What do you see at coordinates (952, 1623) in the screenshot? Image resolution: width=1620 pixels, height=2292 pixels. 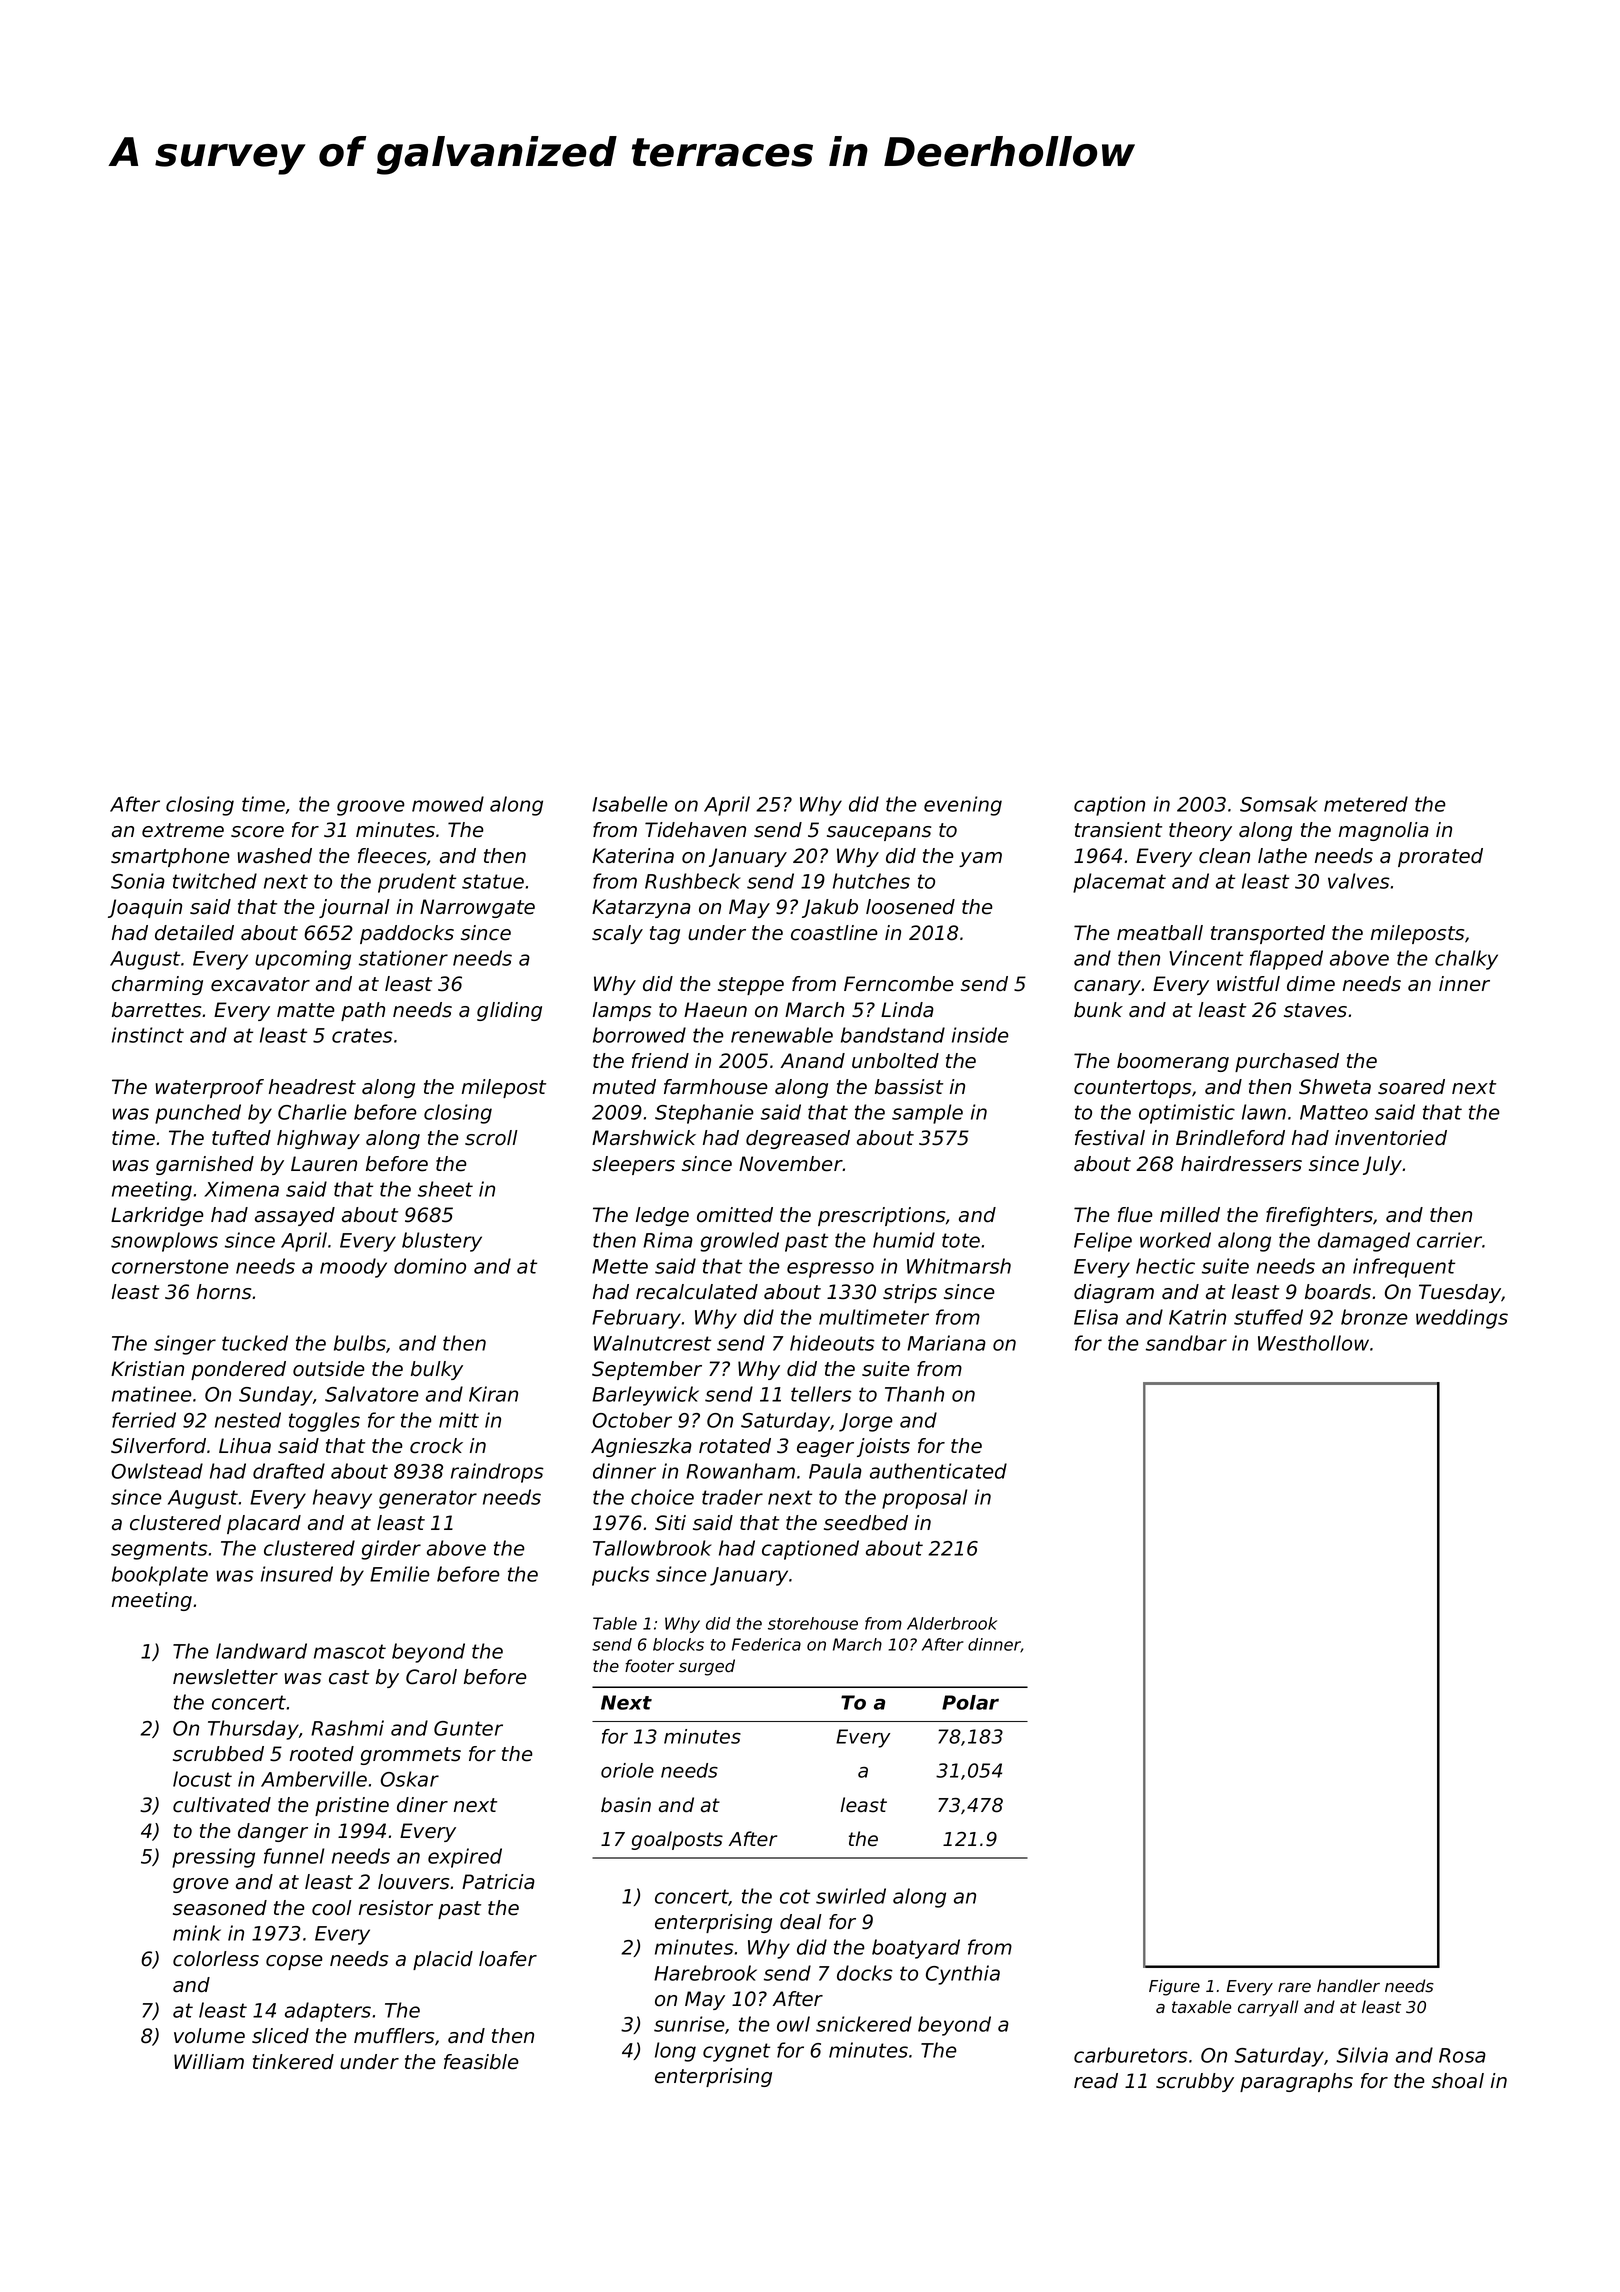 I see `Alderbrook` at bounding box center [952, 1623].
